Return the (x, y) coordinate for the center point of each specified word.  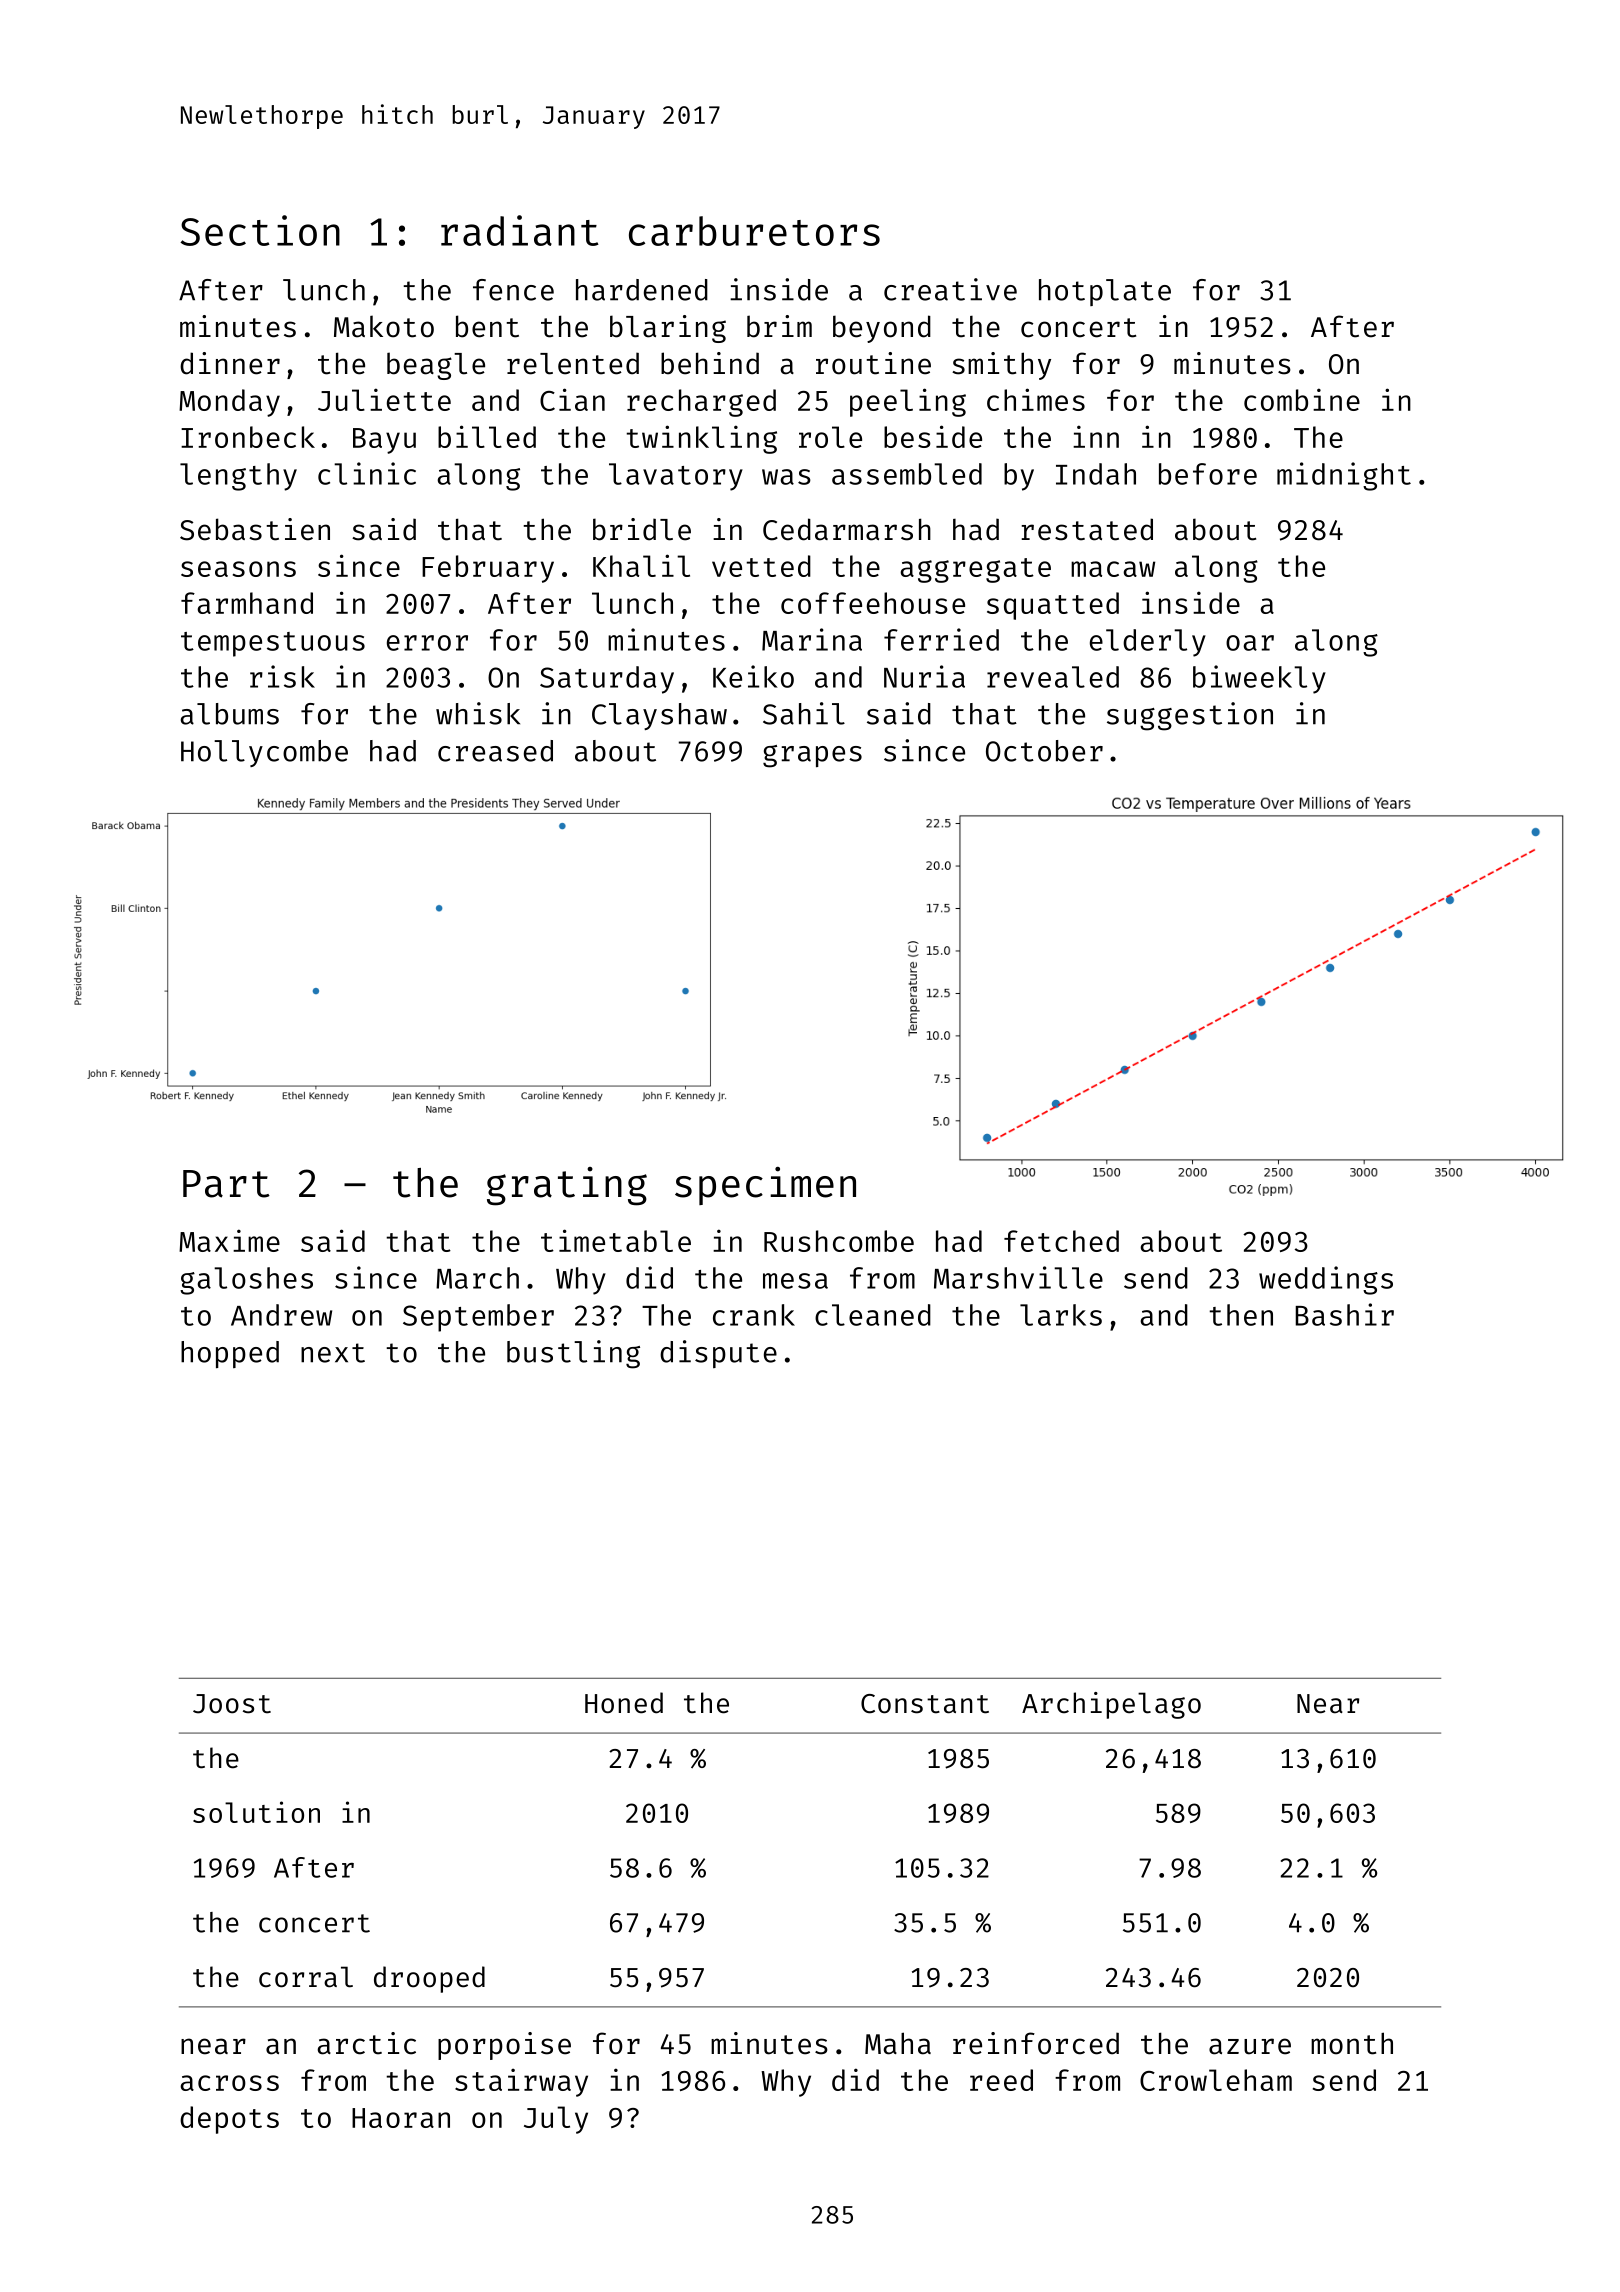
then (1241, 1315)
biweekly (1259, 679)
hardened (642, 290)
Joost (232, 1704)
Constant (925, 1704)
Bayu (384, 441)
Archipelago (1111, 1705)
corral (306, 1977)
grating (567, 1186)
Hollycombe (264, 753)
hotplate (1105, 292)
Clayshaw (659, 716)
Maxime (229, 1240)
